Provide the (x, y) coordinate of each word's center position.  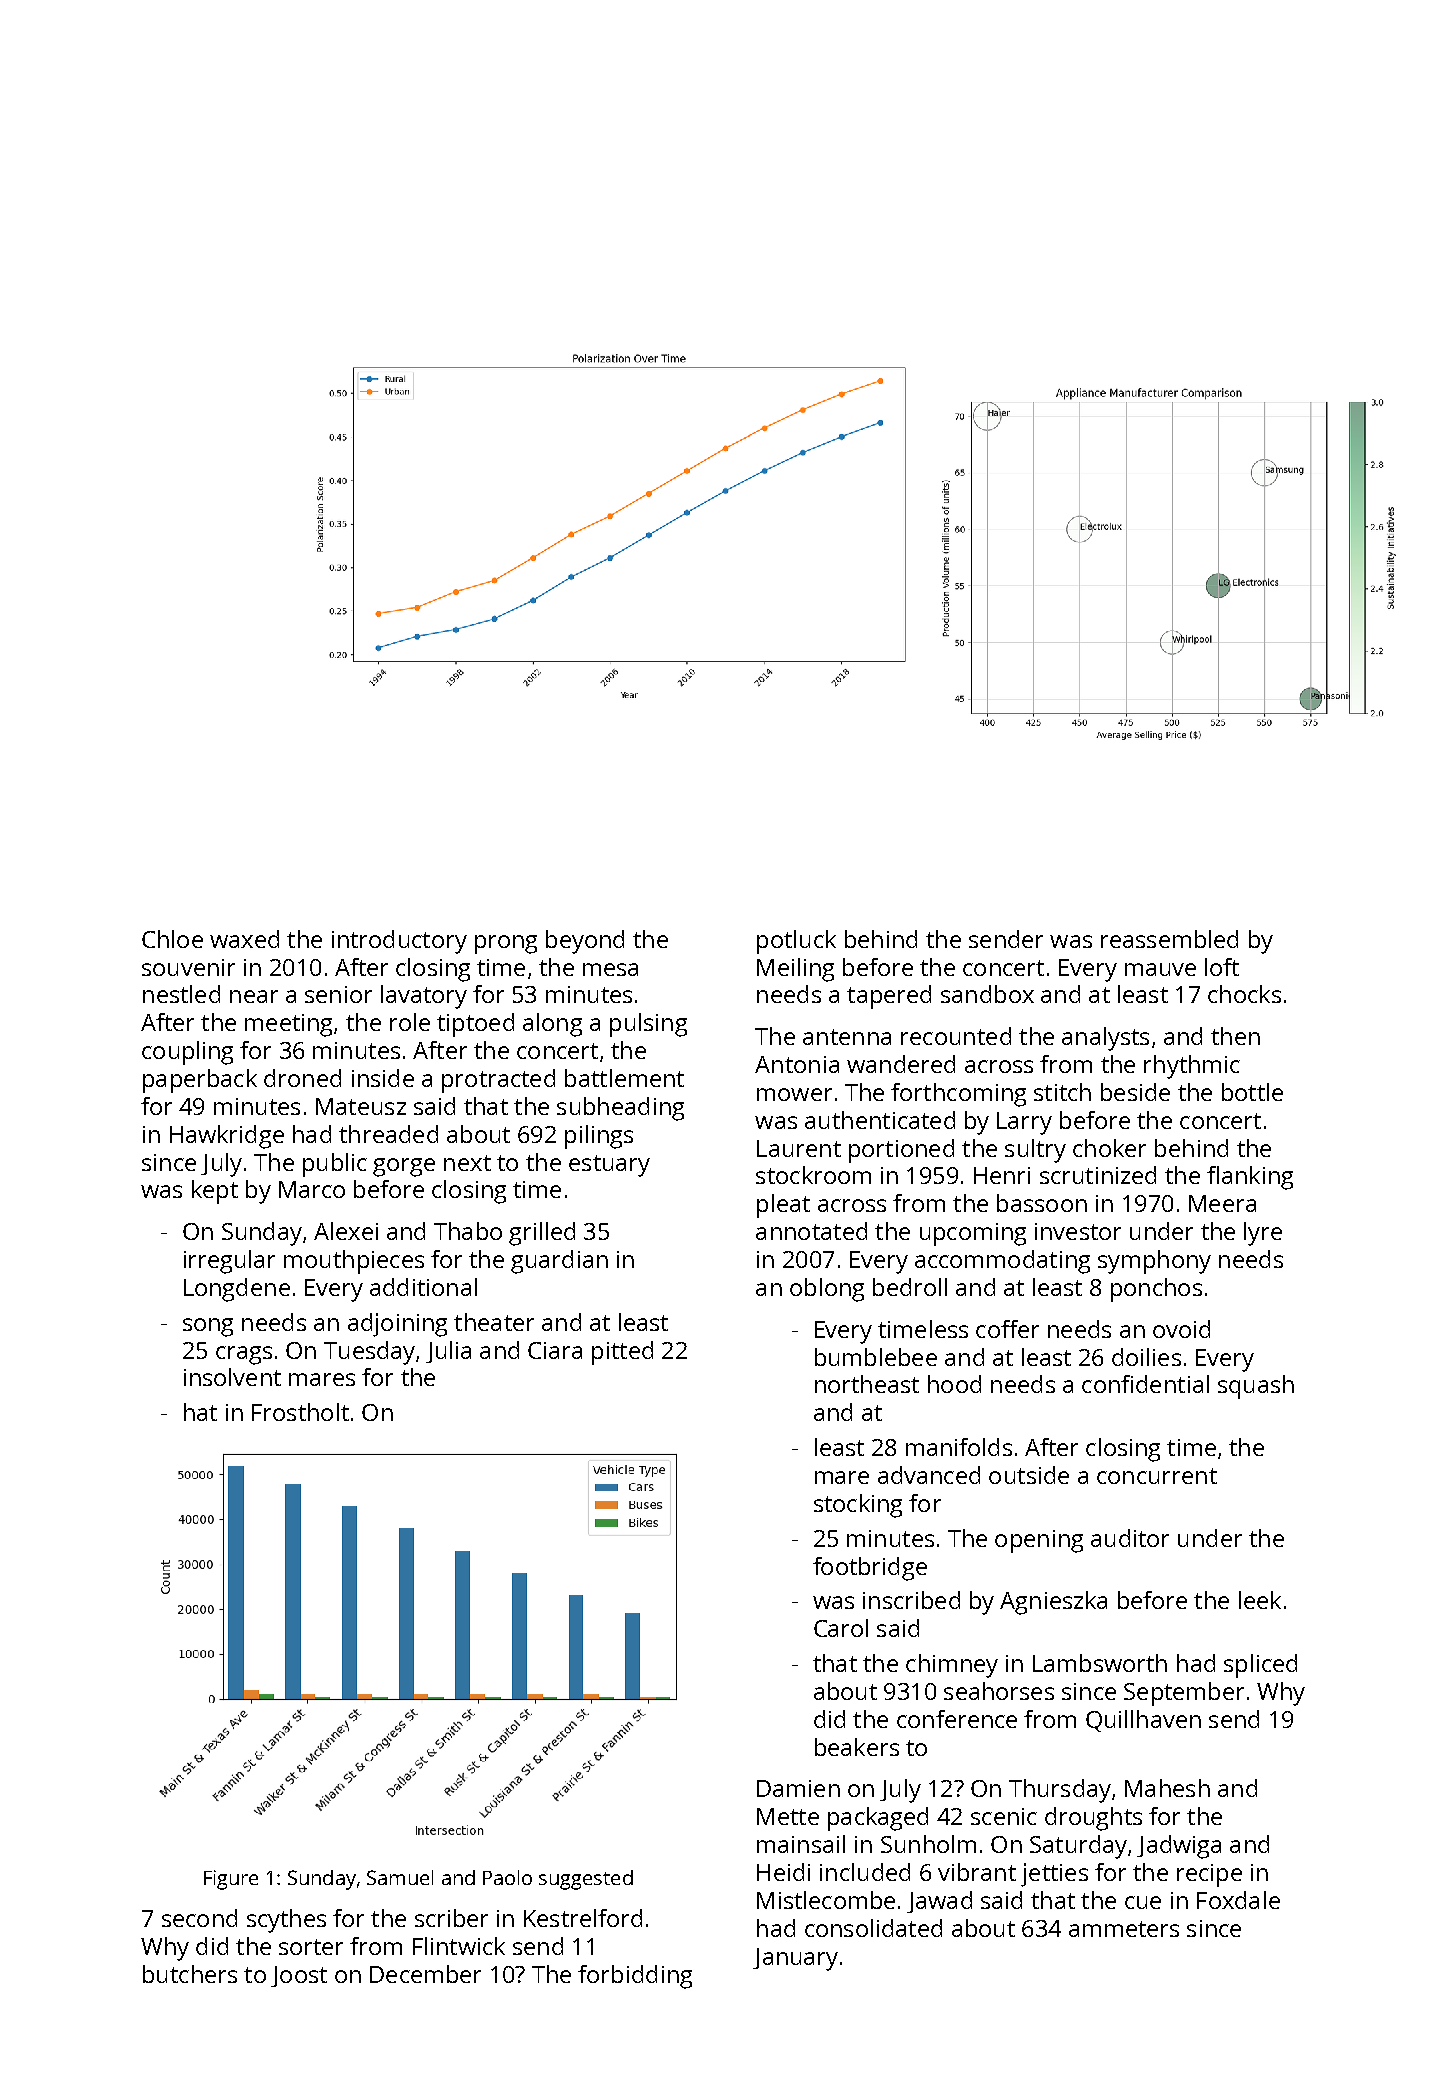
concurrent (1157, 1476)
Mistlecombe (826, 1900)
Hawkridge (227, 1137)
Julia (448, 1352)
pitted (622, 1353)
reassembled (1169, 939)
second (199, 1918)
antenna (847, 1037)
